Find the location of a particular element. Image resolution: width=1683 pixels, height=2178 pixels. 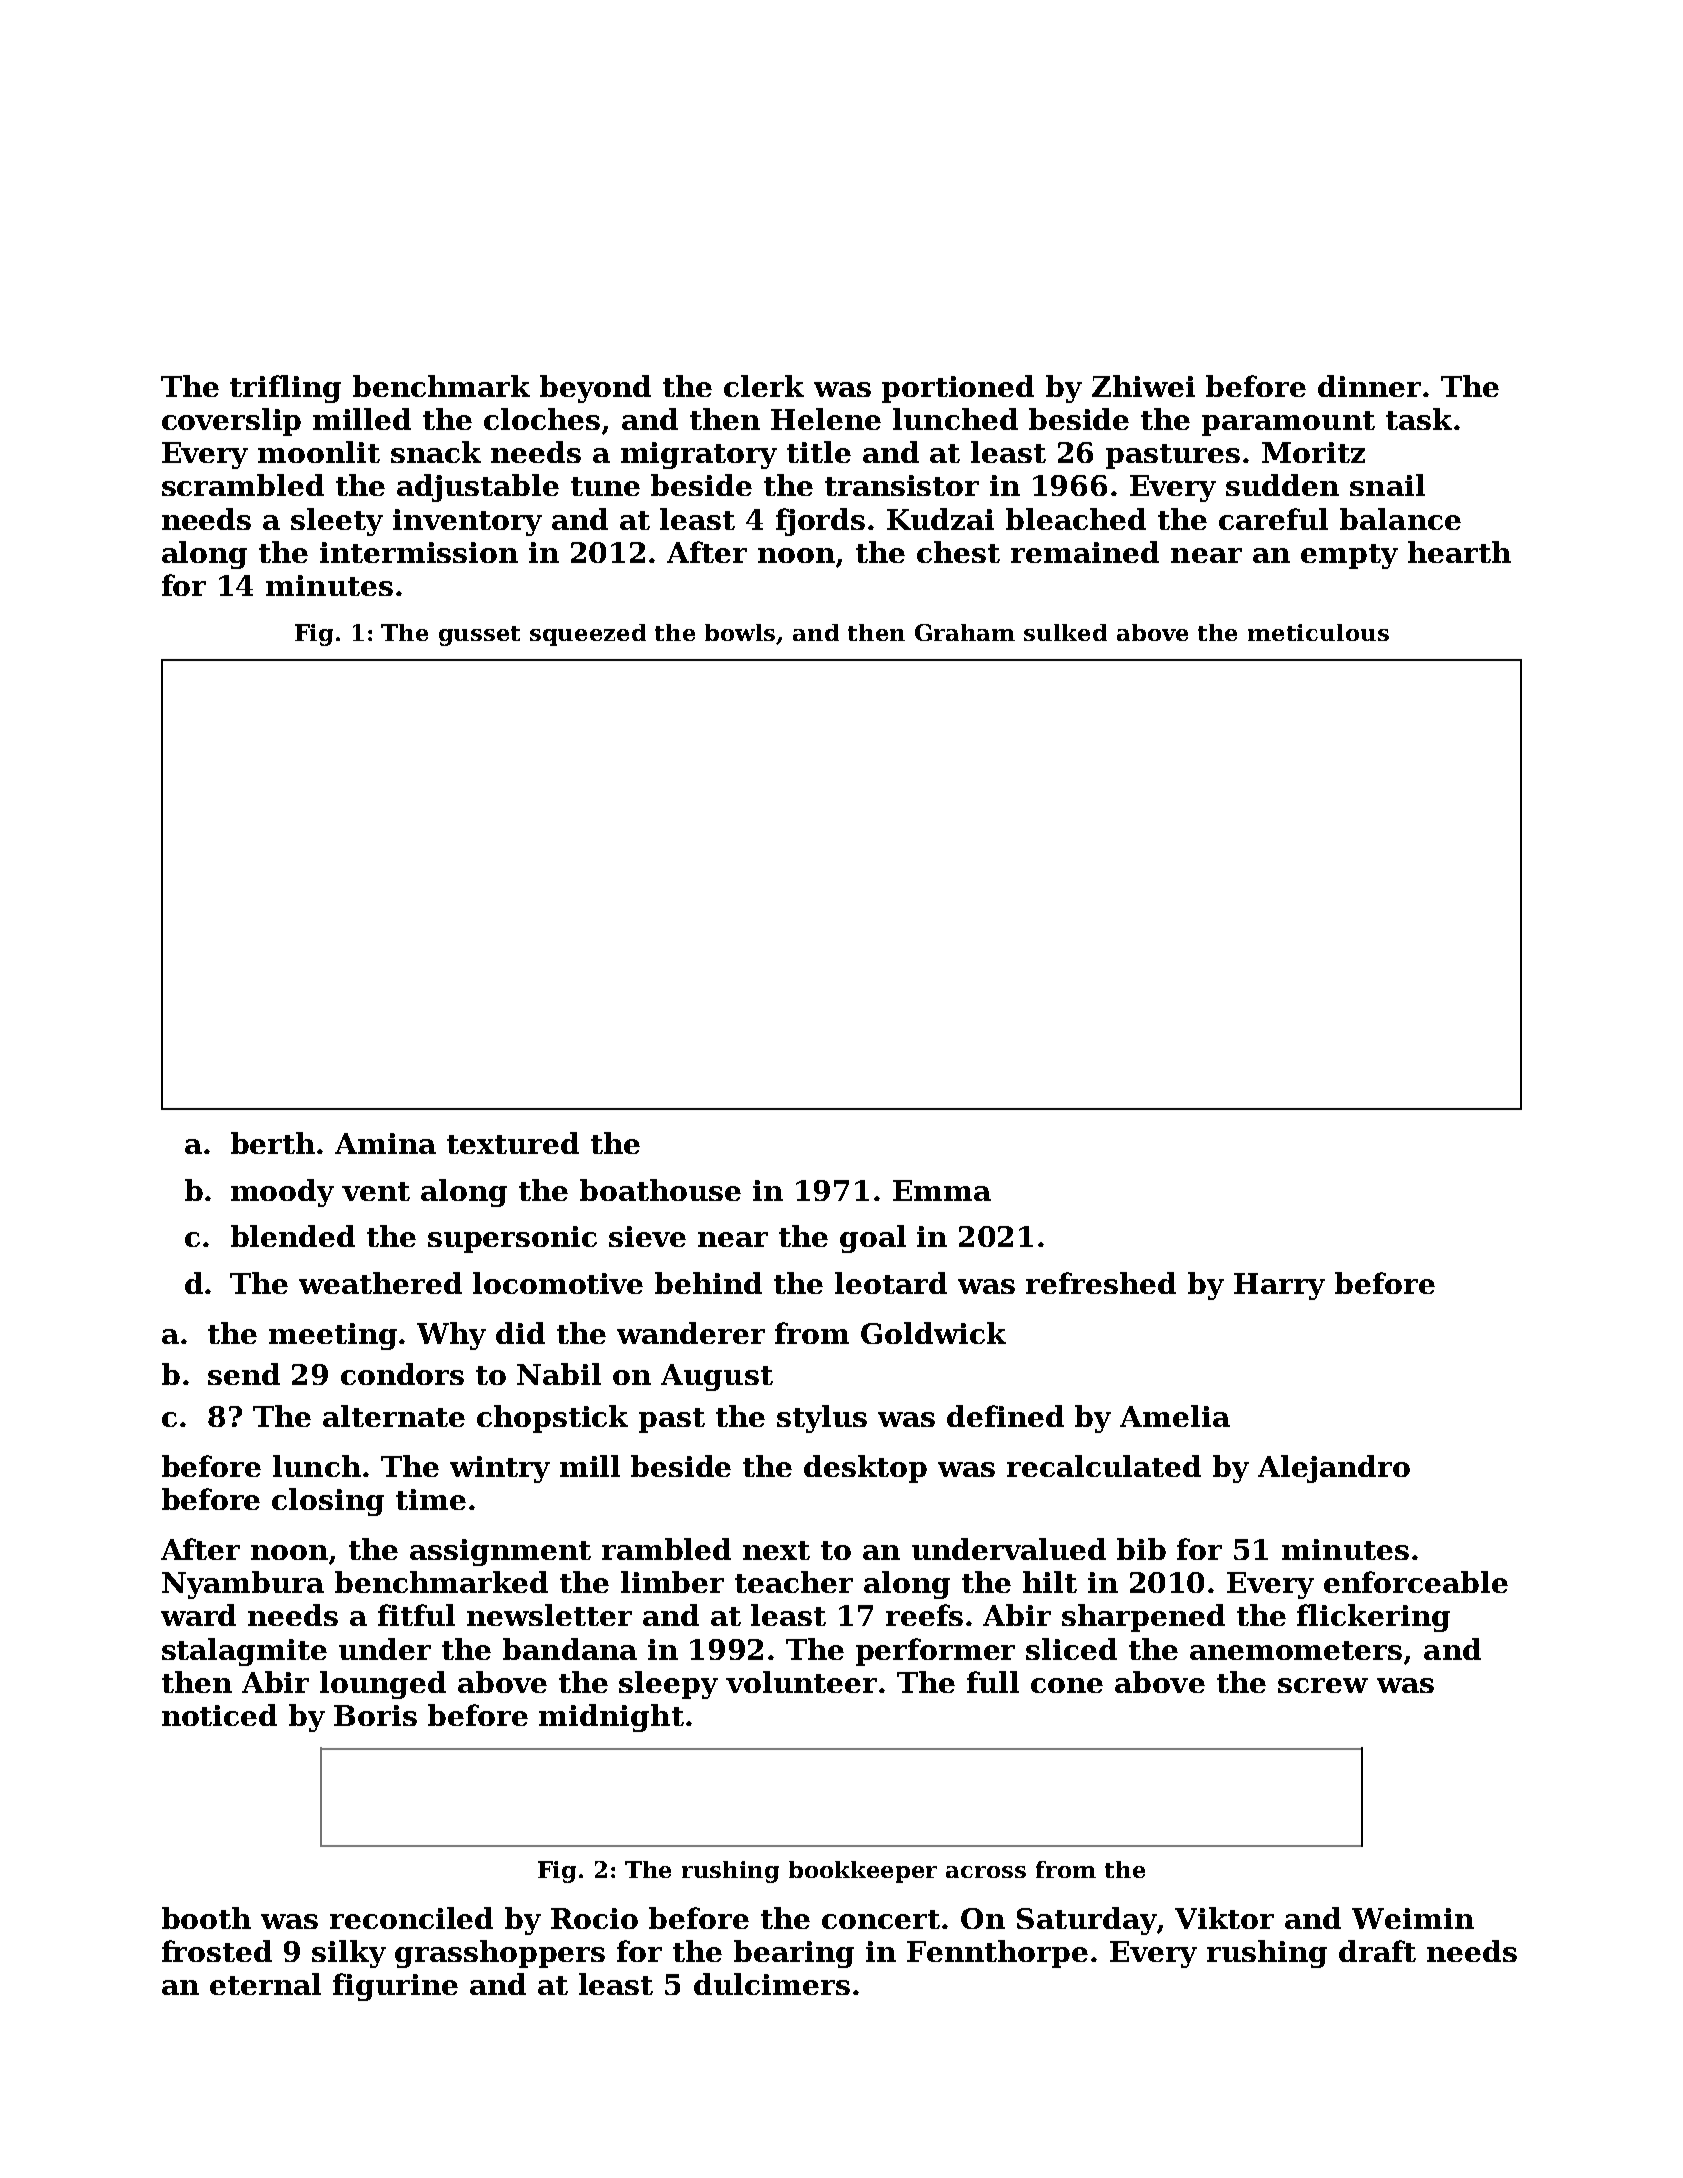

Amelia is located at coordinates (1175, 1416).
